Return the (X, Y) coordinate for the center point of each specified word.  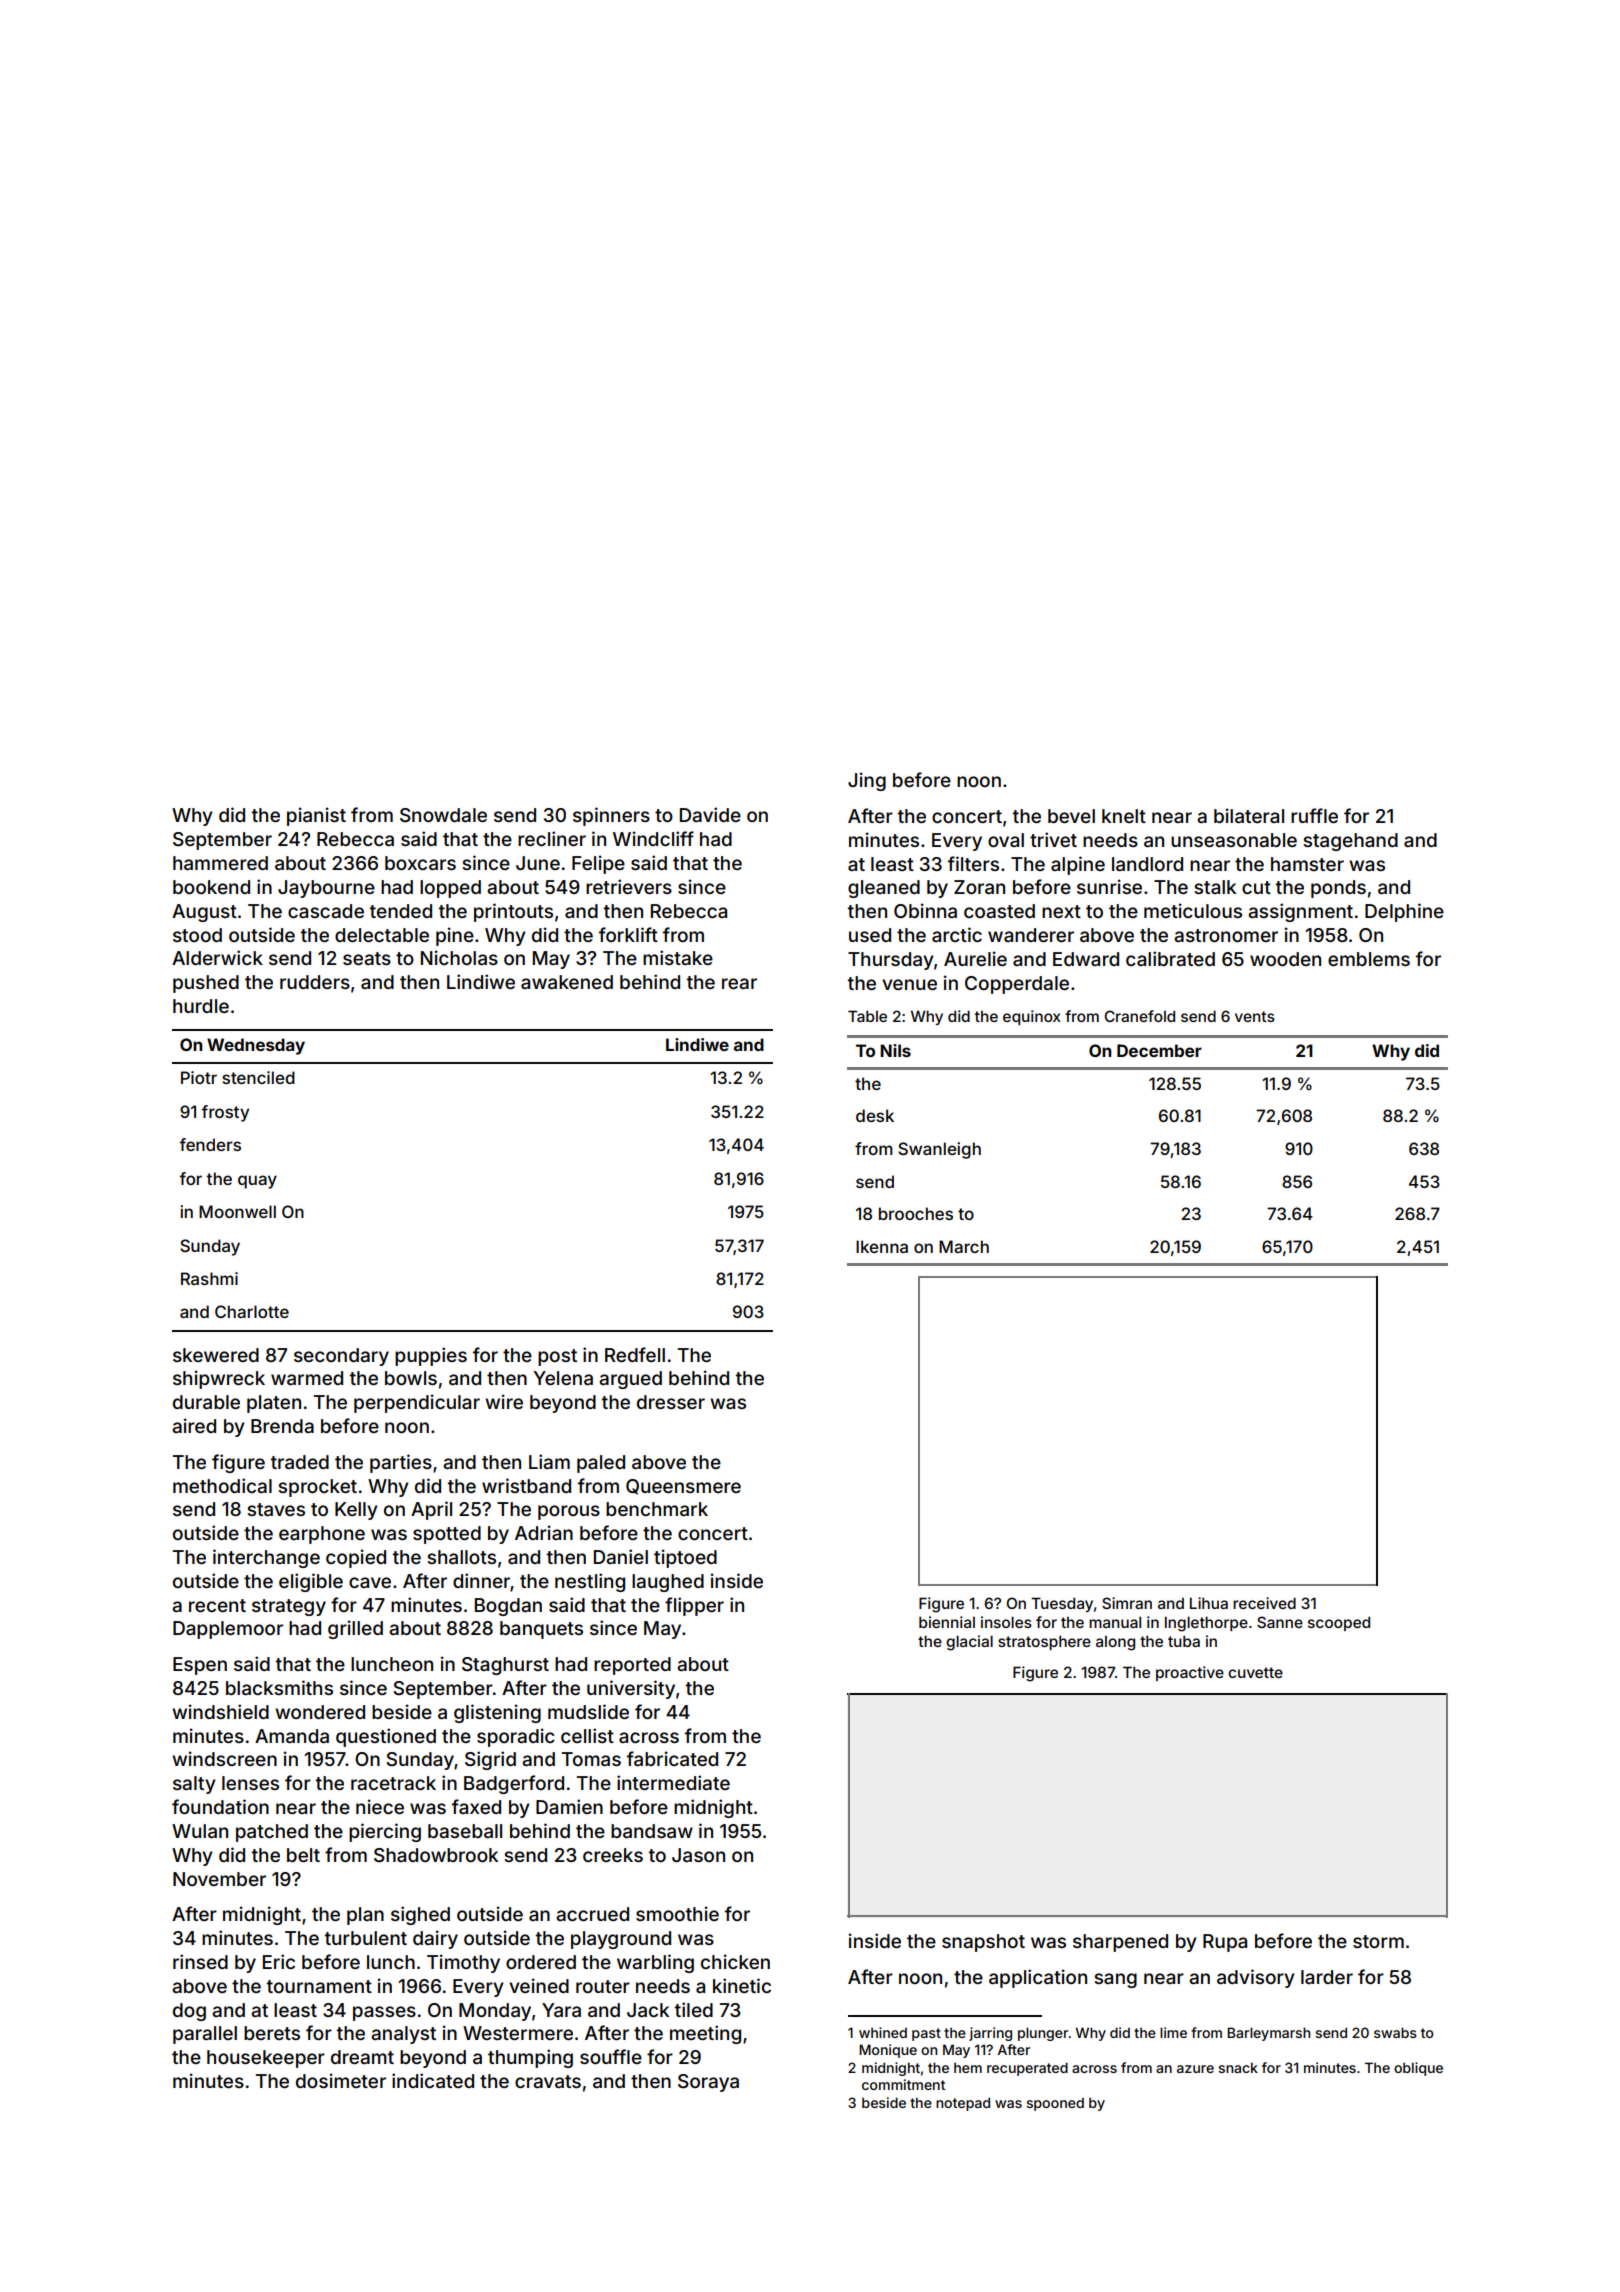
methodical (222, 1485)
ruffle (1314, 815)
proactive (1190, 1673)
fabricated (672, 1758)
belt (303, 1855)
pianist (316, 816)
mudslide (588, 1711)
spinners (611, 816)
